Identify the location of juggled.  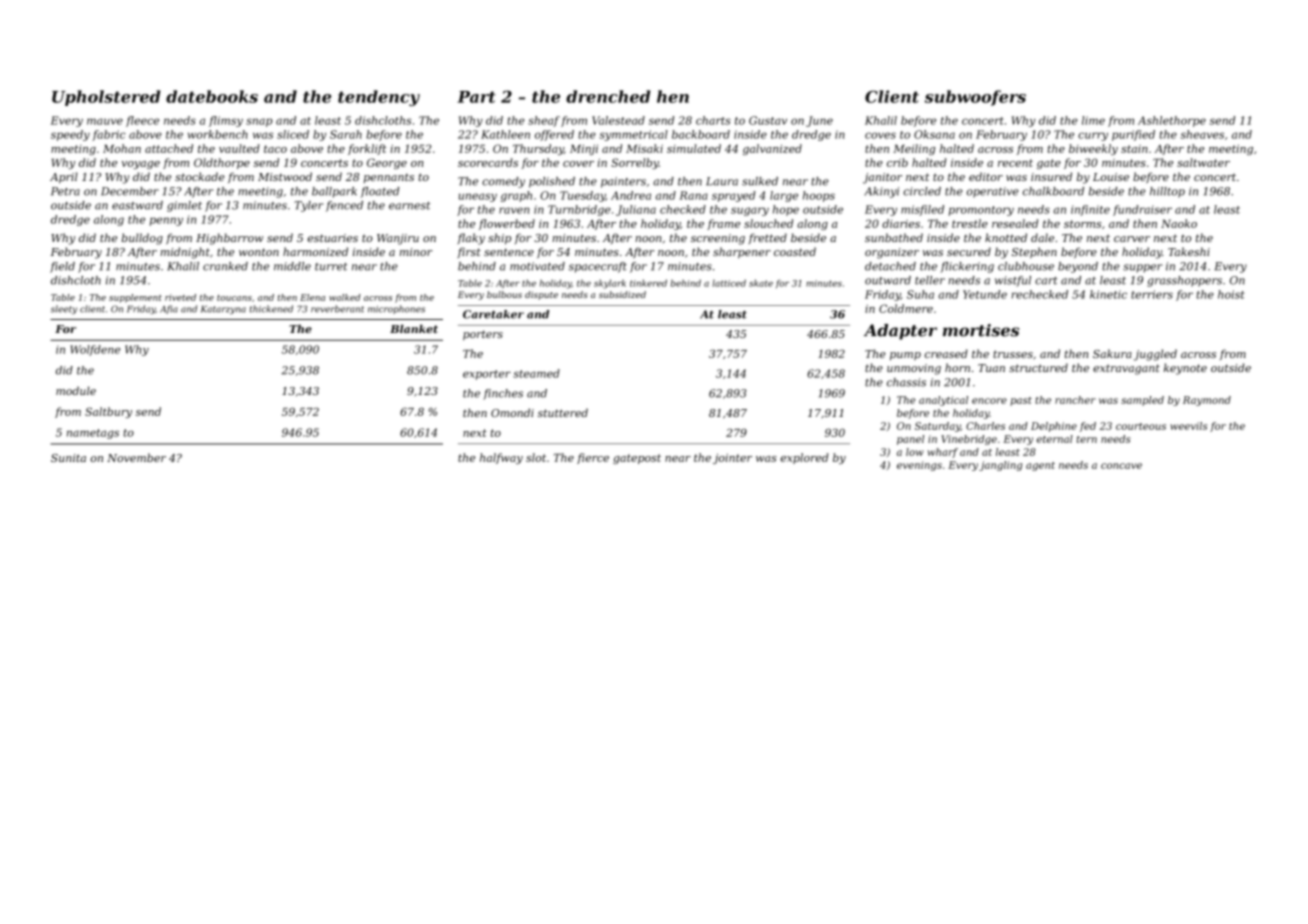
(1155, 355).
